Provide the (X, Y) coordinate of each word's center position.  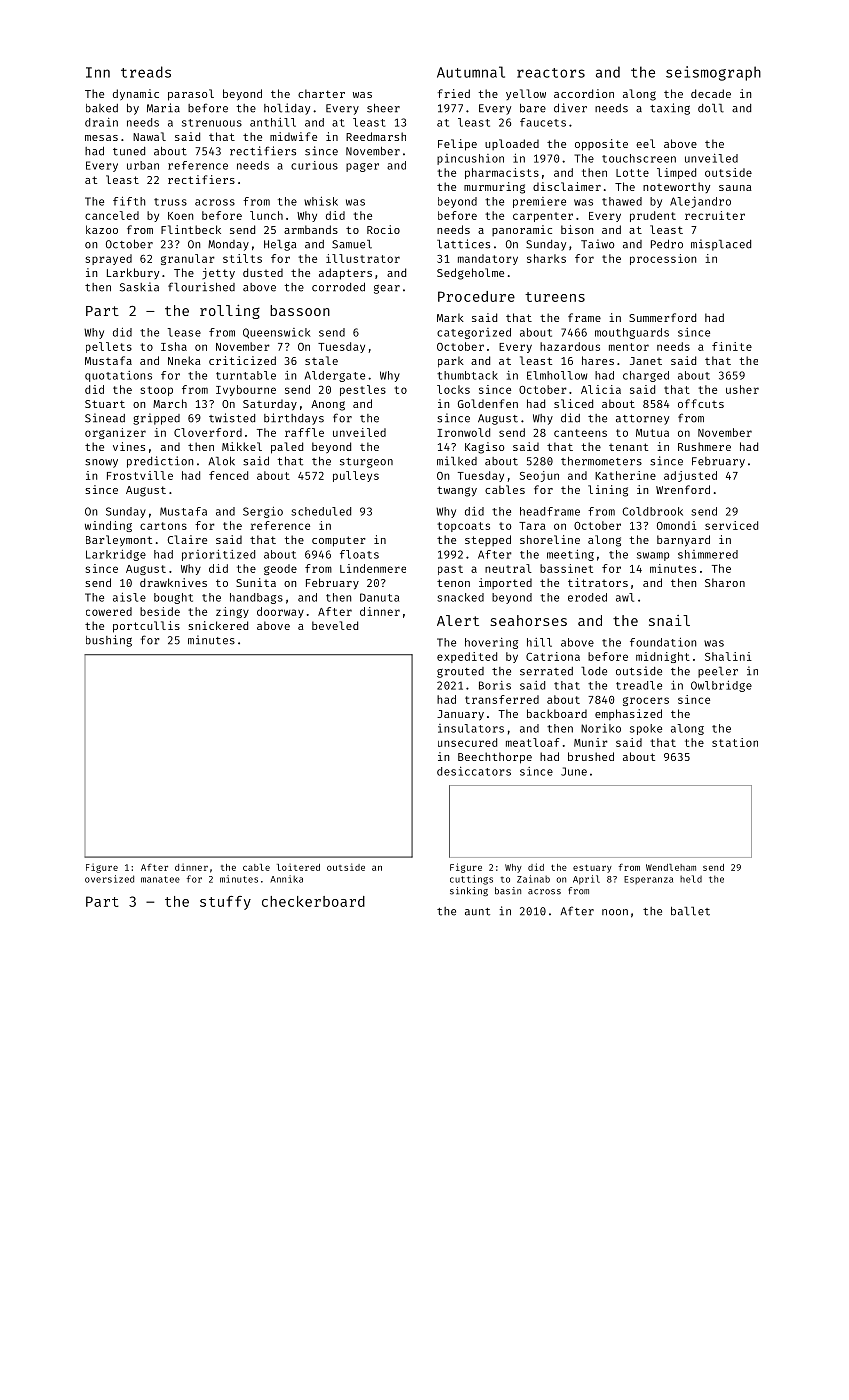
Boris (495, 685)
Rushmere (704, 446)
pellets (109, 347)
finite (732, 346)
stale (321, 360)
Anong (328, 405)
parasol (191, 95)
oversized (109, 879)
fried (454, 93)
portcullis (146, 627)
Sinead (105, 418)
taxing (670, 109)
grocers (646, 701)
